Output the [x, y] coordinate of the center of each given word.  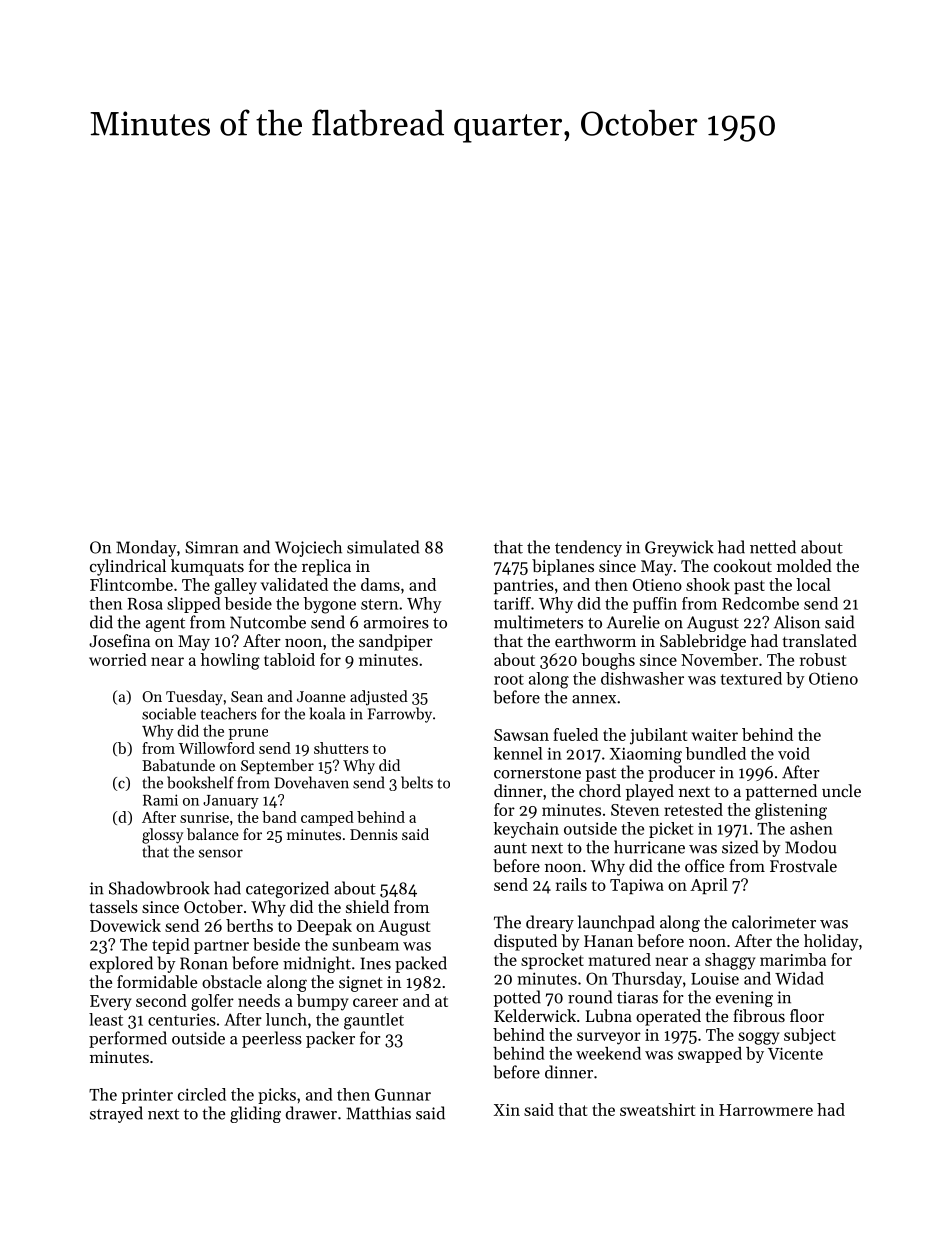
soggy [758, 1038]
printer [147, 1096]
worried [118, 659]
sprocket [552, 961]
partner [221, 947]
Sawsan [521, 735]
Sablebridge [703, 642]
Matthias [379, 1113]
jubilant [658, 736]
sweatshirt [657, 1109]
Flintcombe [131, 584]
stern [379, 604]
